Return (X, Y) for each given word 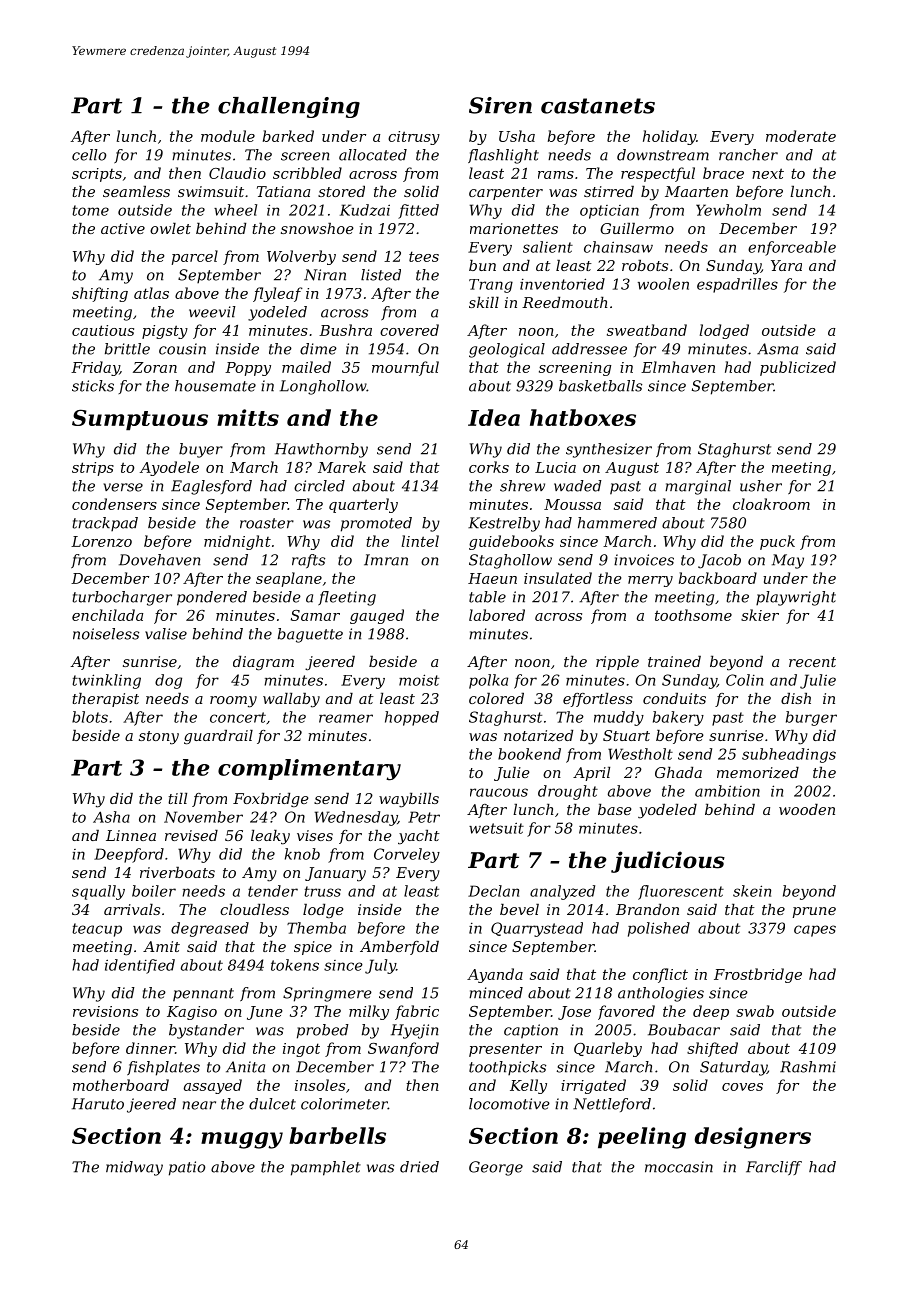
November (203, 817)
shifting (100, 294)
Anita (245, 1067)
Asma (777, 349)
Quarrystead (537, 929)
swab (755, 1011)
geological (507, 350)
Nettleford (612, 1105)
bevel (519, 909)
